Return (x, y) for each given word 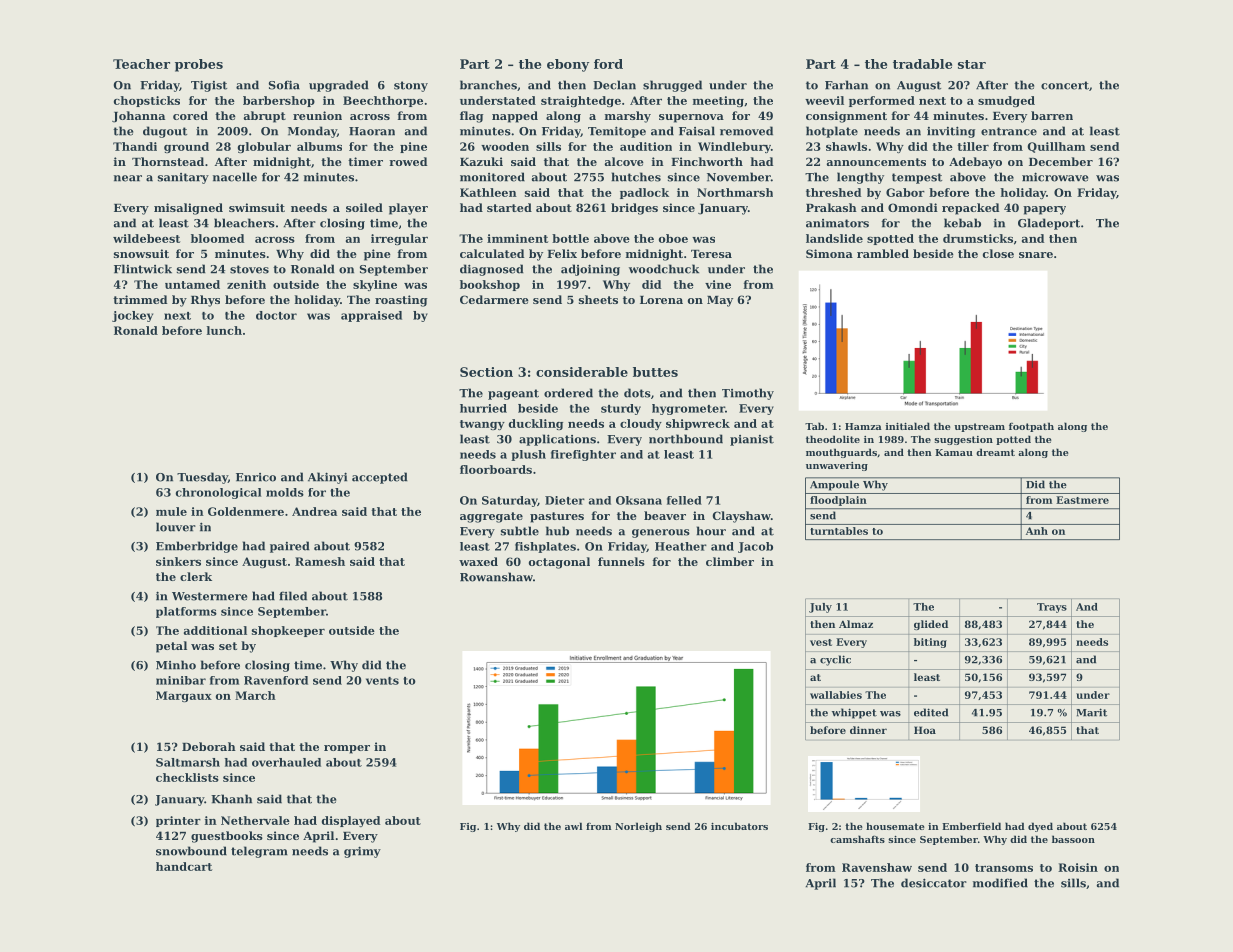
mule (171, 511)
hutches (636, 177)
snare (1036, 255)
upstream (979, 427)
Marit (1091, 712)
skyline (375, 285)
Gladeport (1049, 224)
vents (382, 681)
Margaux (184, 696)
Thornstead (168, 161)
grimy (362, 852)
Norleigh (638, 827)
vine (718, 284)
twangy (482, 425)
